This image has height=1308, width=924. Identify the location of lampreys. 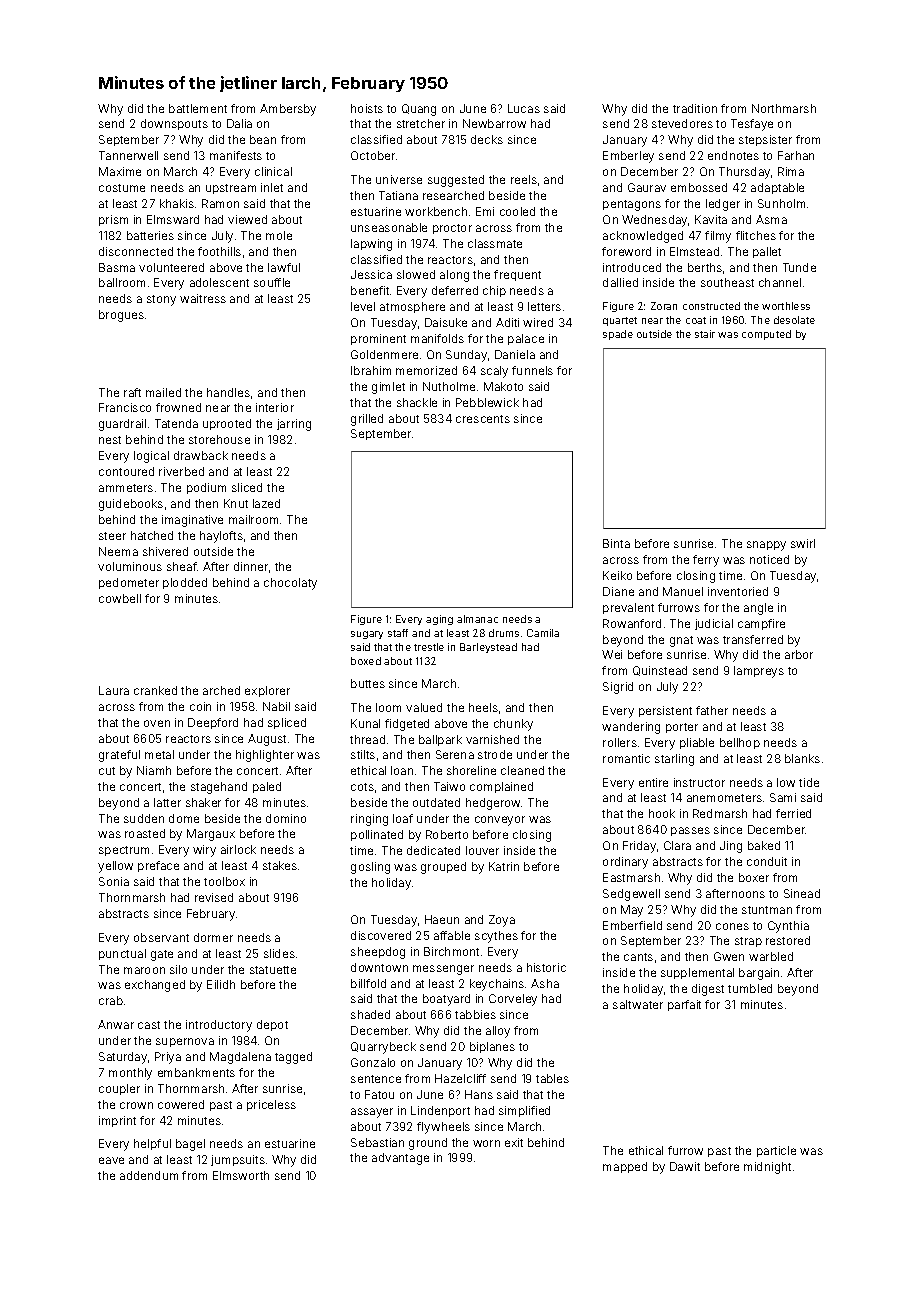
(759, 672).
